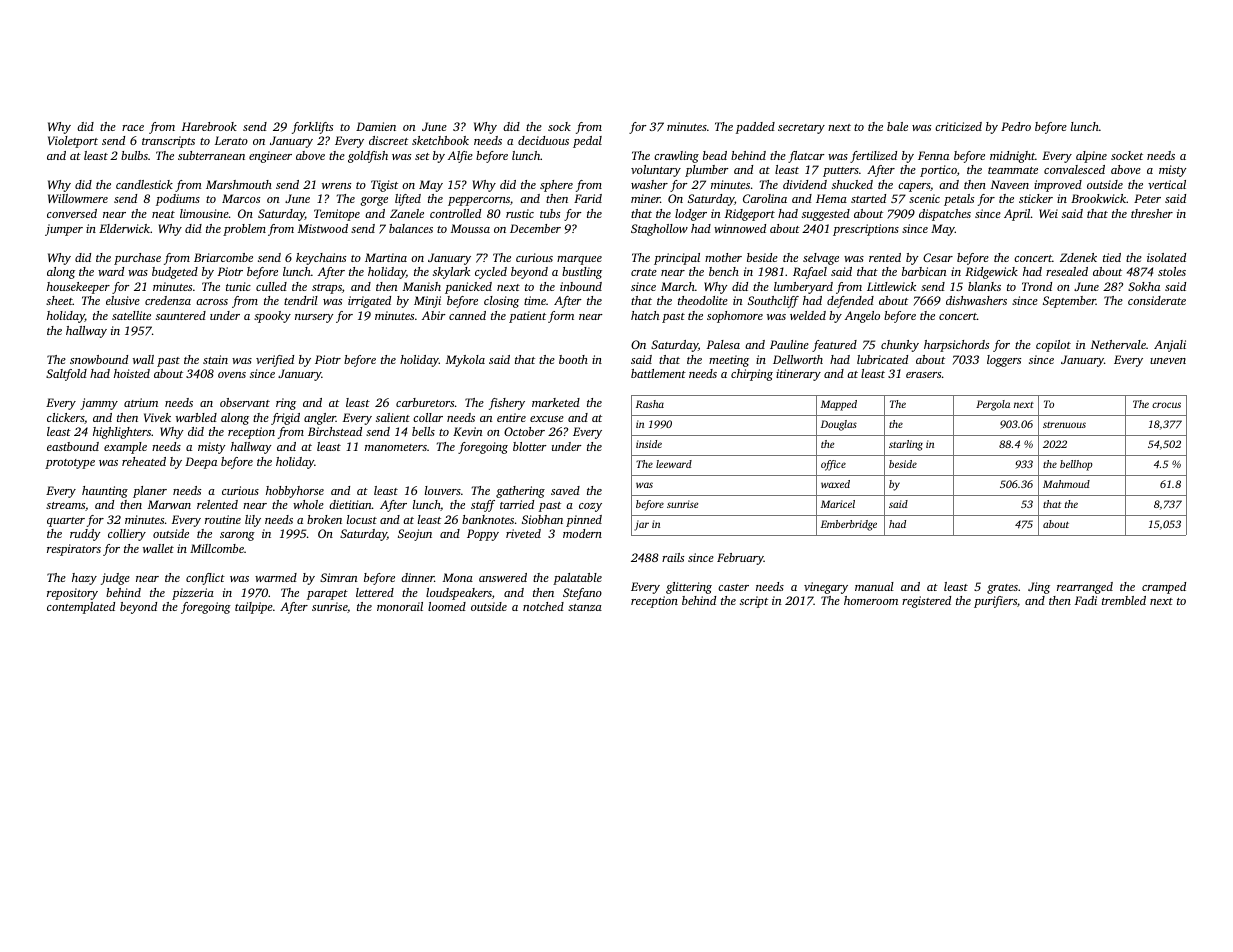  Describe the element at coordinates (168, 300) in the page. I see `credenza` at that location.
